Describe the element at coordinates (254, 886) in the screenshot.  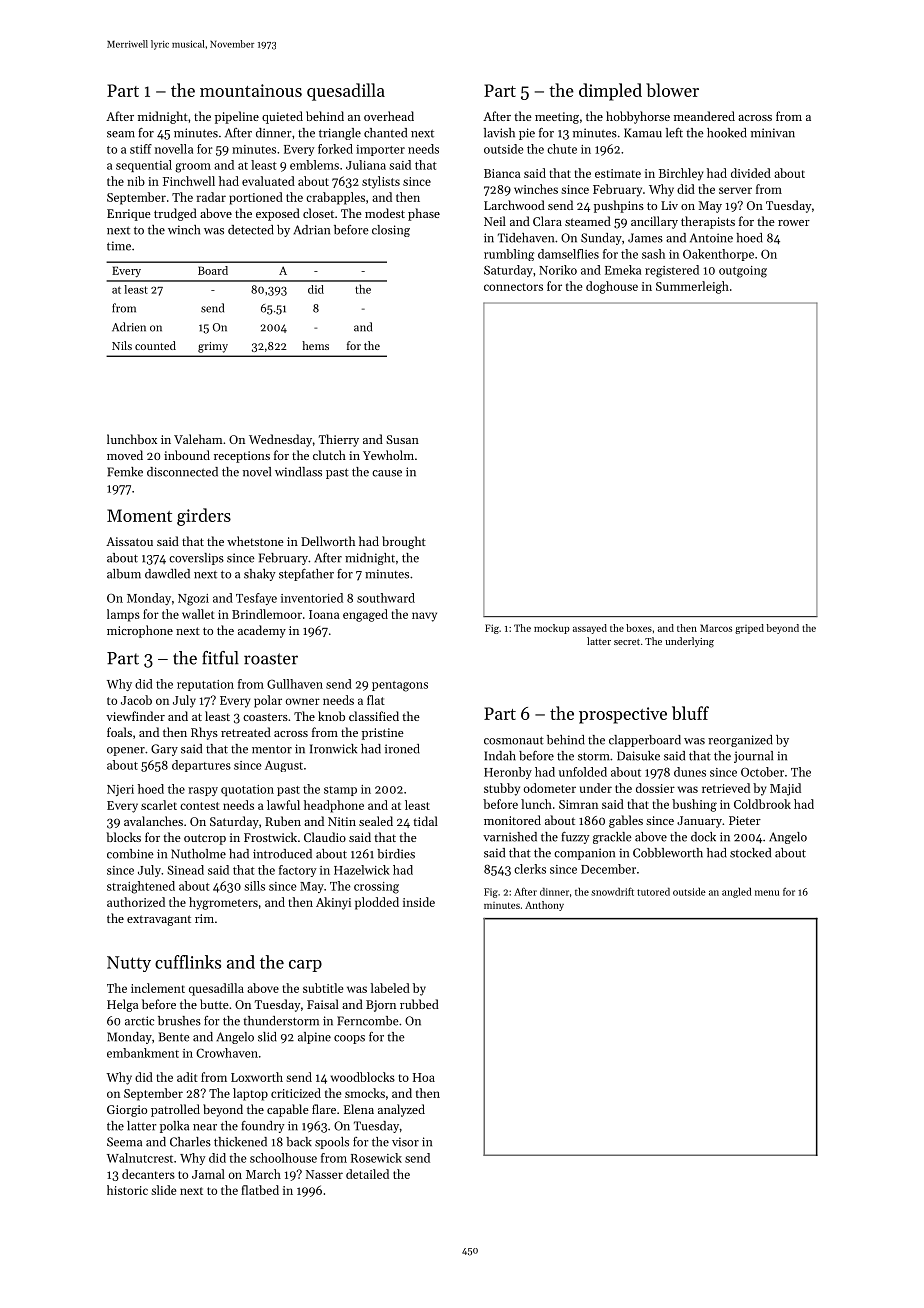
I see `sills` at that location.
